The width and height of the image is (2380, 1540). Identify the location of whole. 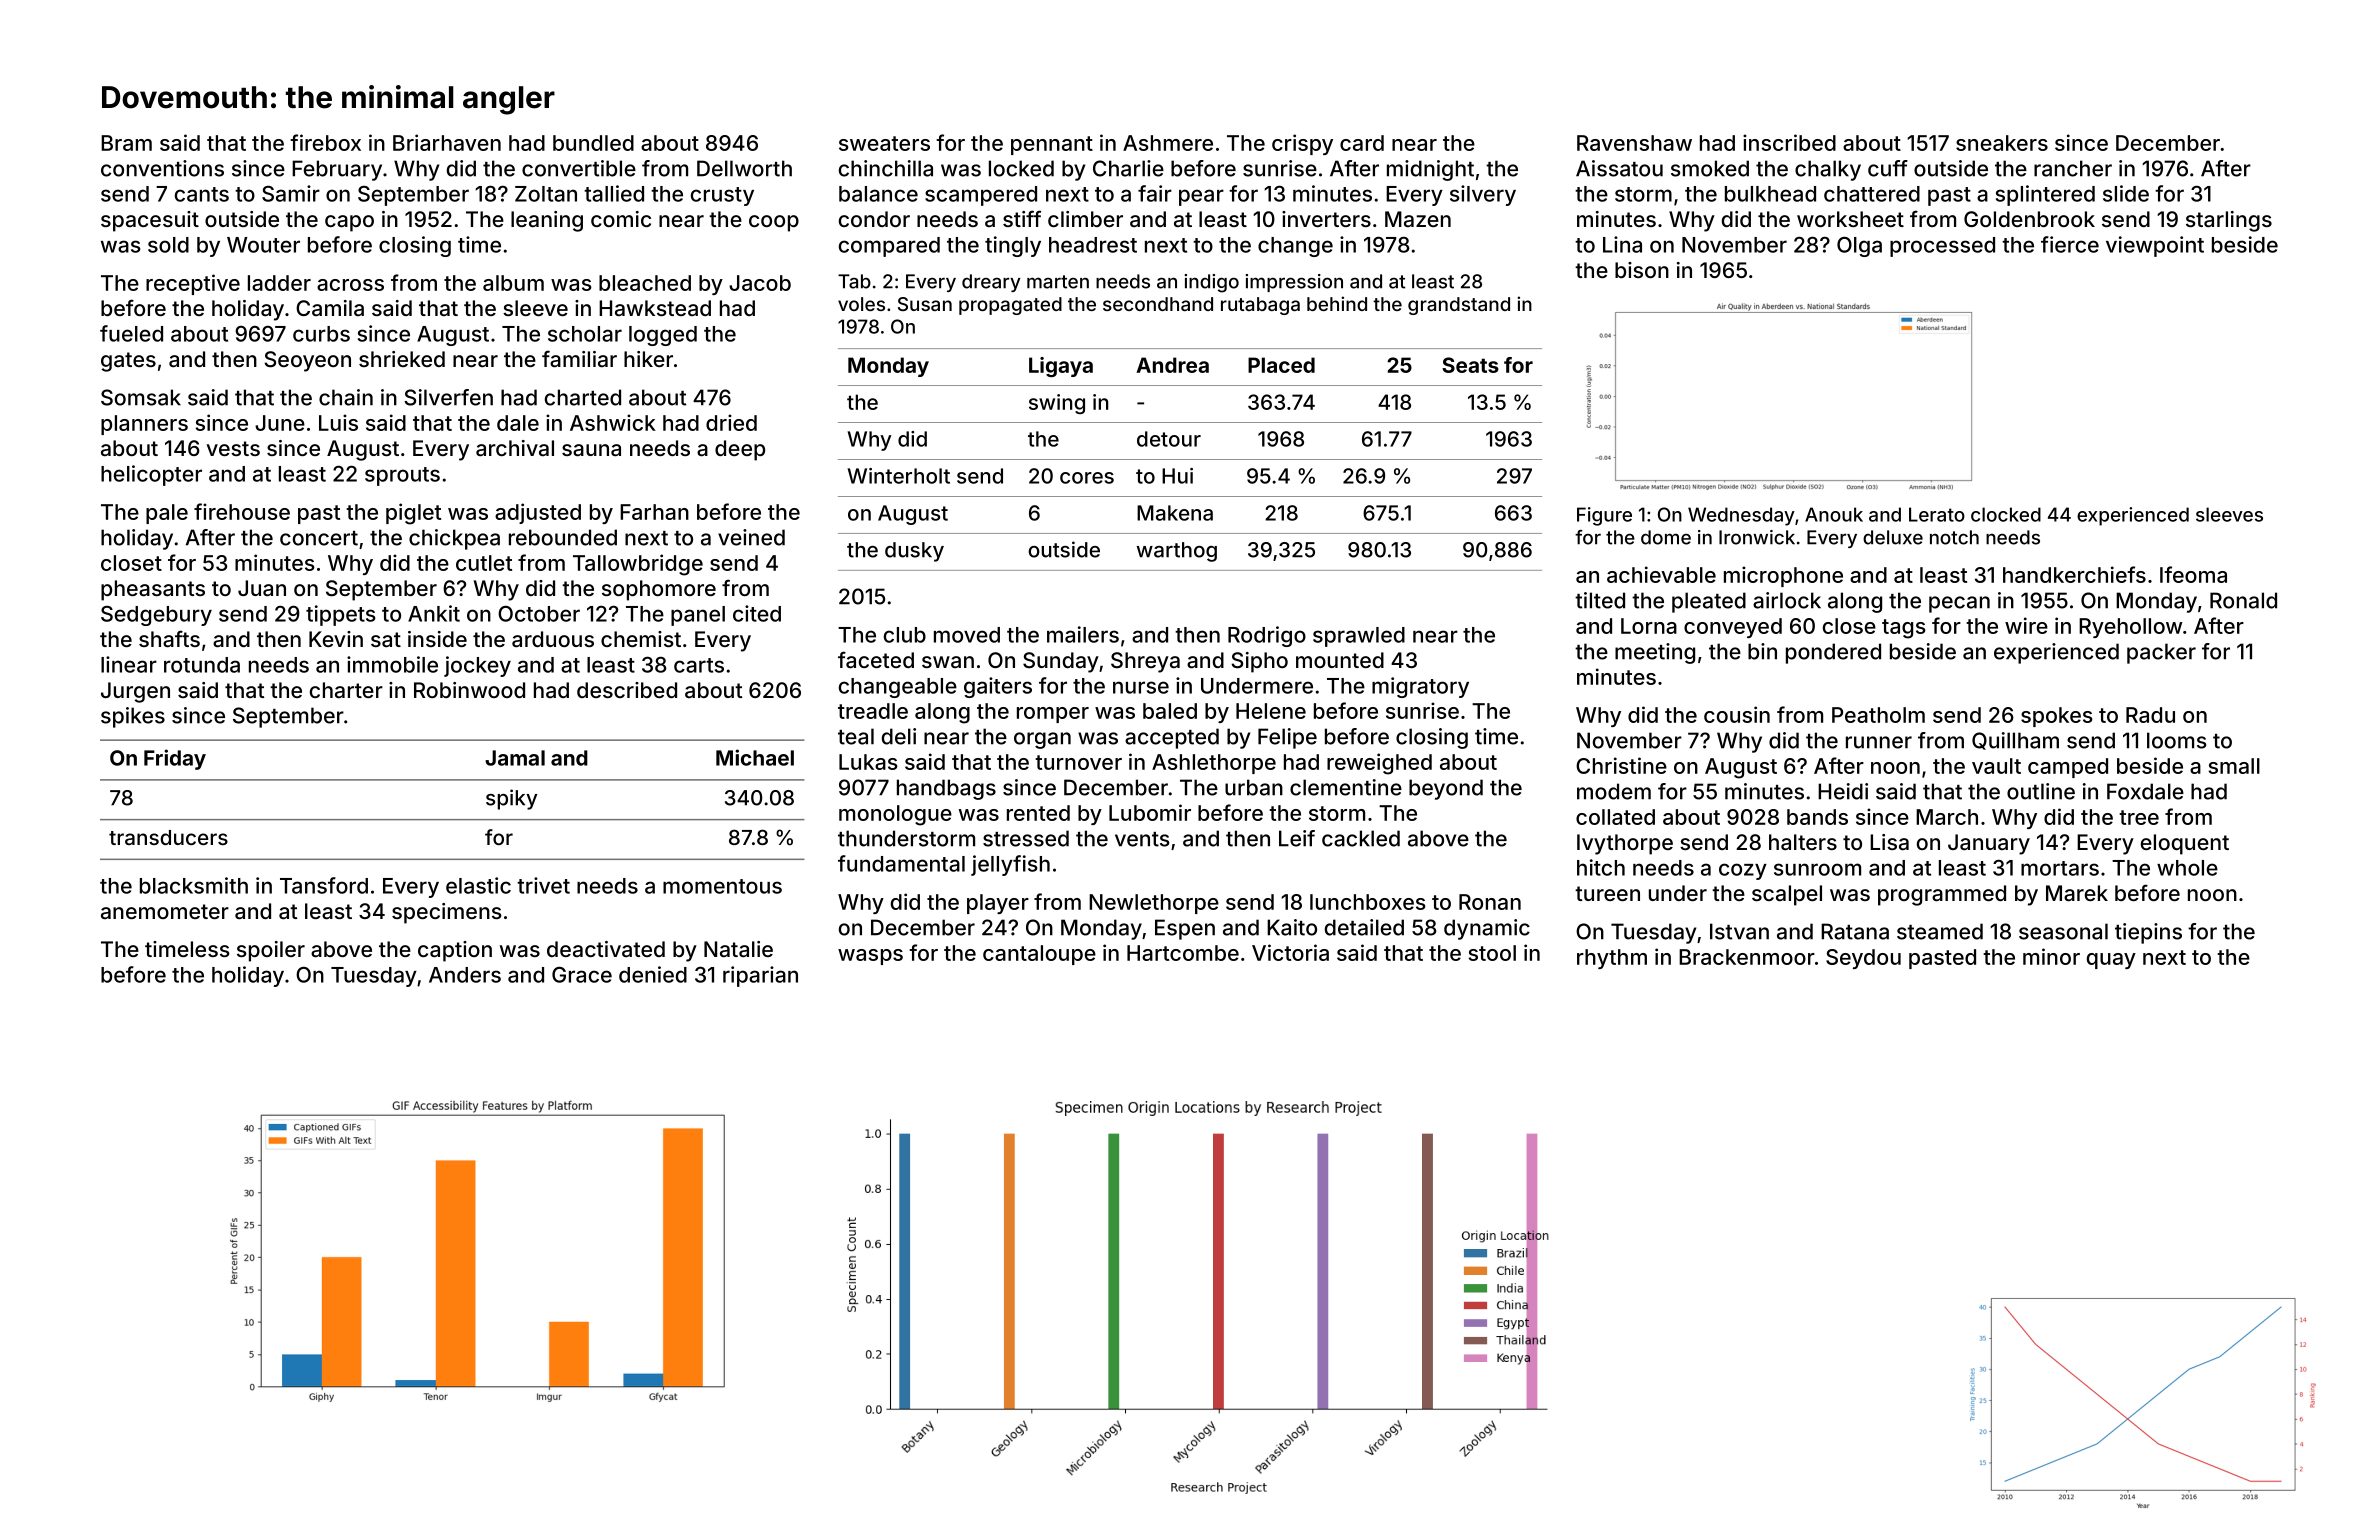
(2187, 868).
